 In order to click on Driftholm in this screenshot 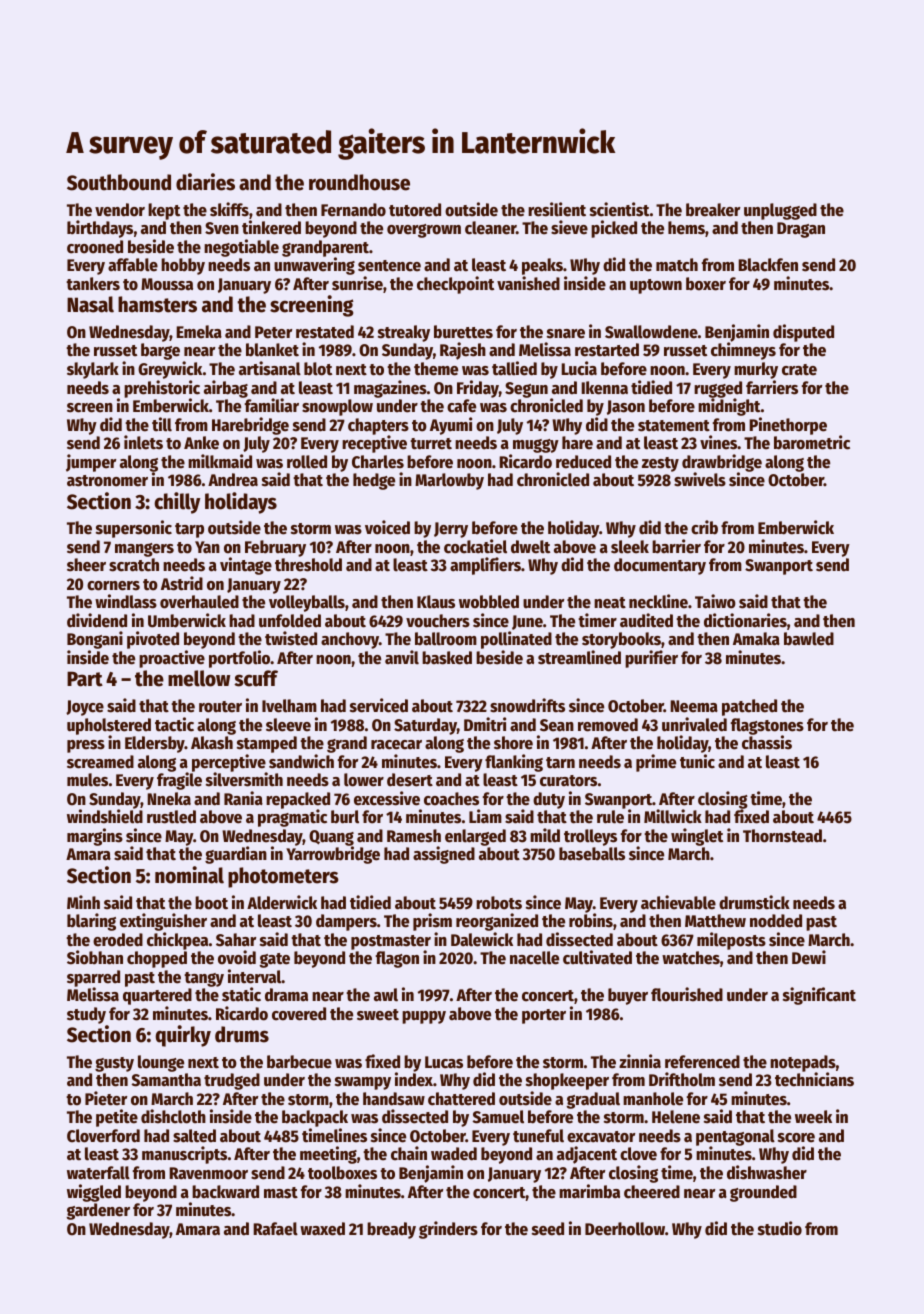, I will do `click(682, 1079)`.
